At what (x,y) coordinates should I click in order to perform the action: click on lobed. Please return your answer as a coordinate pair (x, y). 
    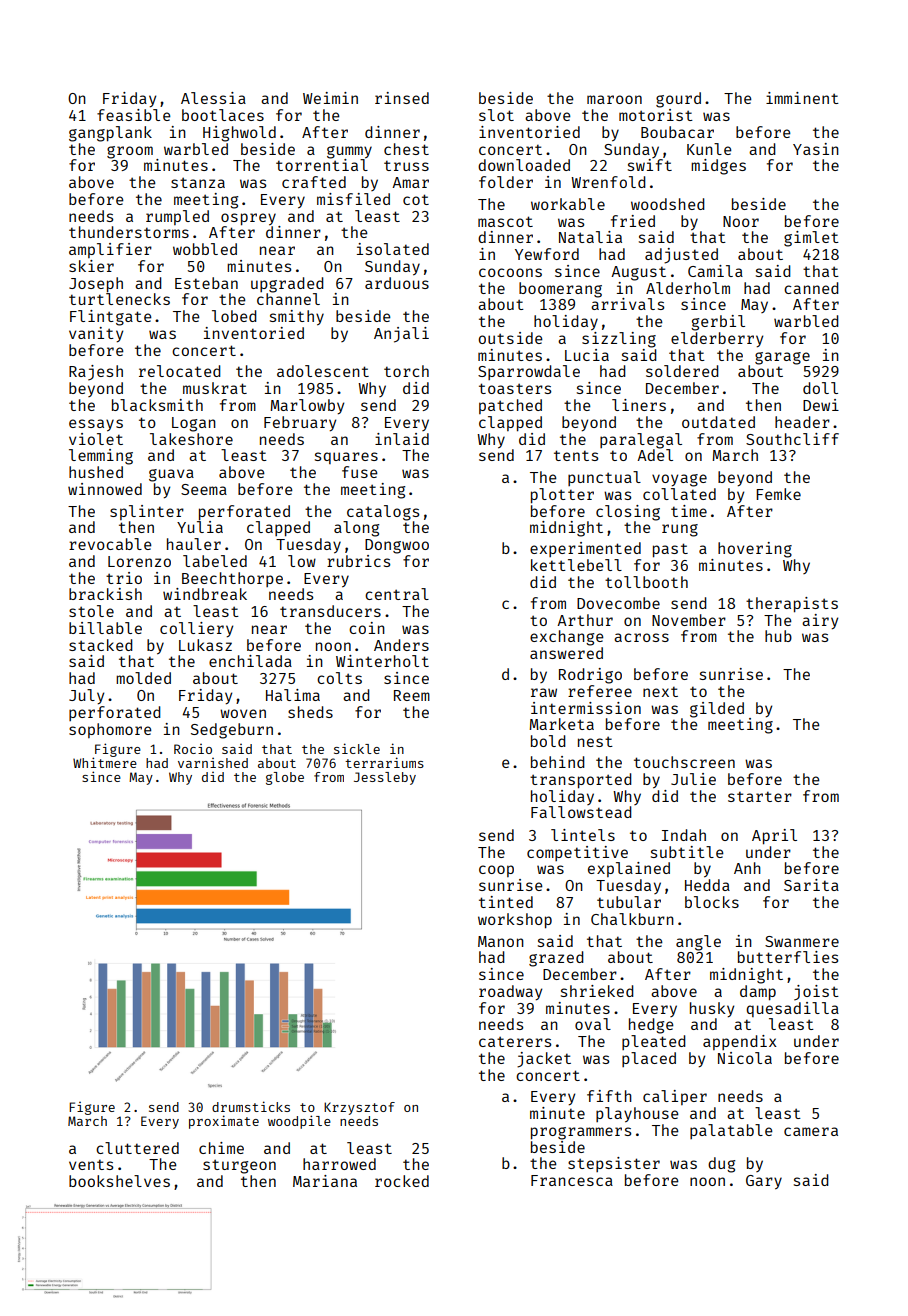
    Looking at the image, I should click on (234, 316).
